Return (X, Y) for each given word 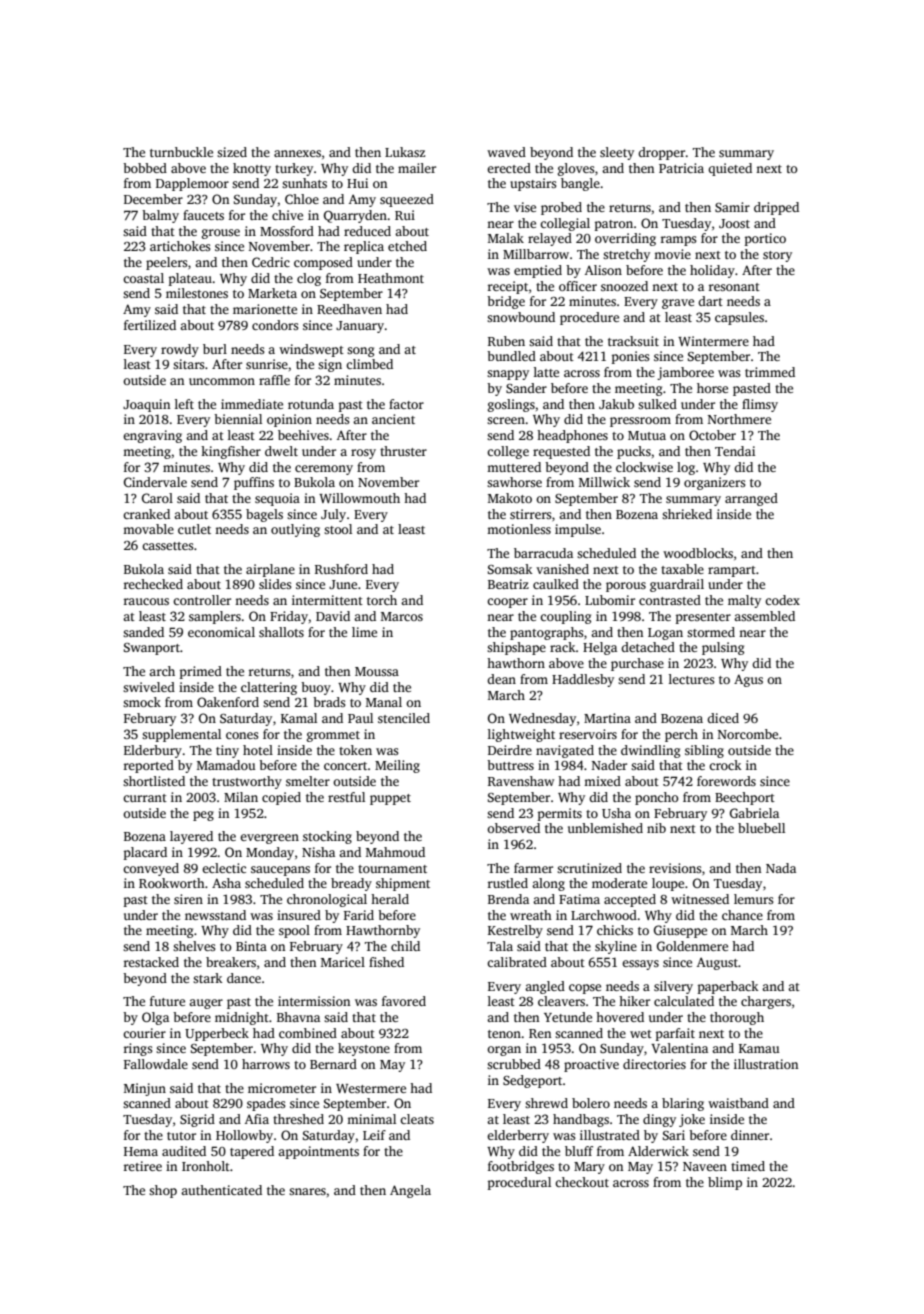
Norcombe (748, 734)
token (355, 750)
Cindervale (155, 482)
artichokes (180, 246)
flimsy (760, 405)
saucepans (280, 871)
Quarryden (355, 216)
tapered (252, 1152)
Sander (526, 388)
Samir (732, 207)
